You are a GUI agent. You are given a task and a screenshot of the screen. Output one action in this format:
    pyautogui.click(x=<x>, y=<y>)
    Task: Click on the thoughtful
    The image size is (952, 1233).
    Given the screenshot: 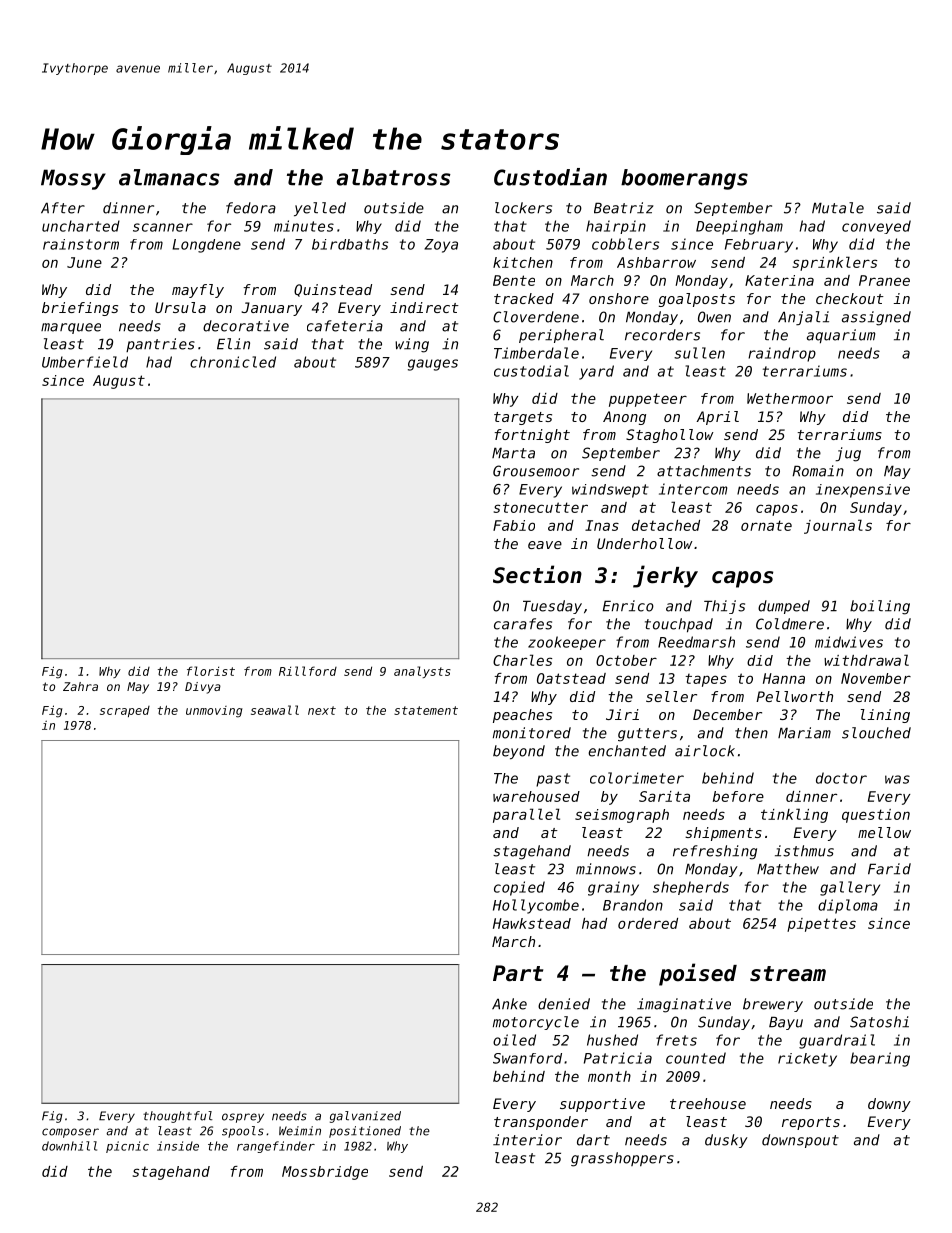 What is the action you would take?
    pyautogui.click(x=178, y=1117)
